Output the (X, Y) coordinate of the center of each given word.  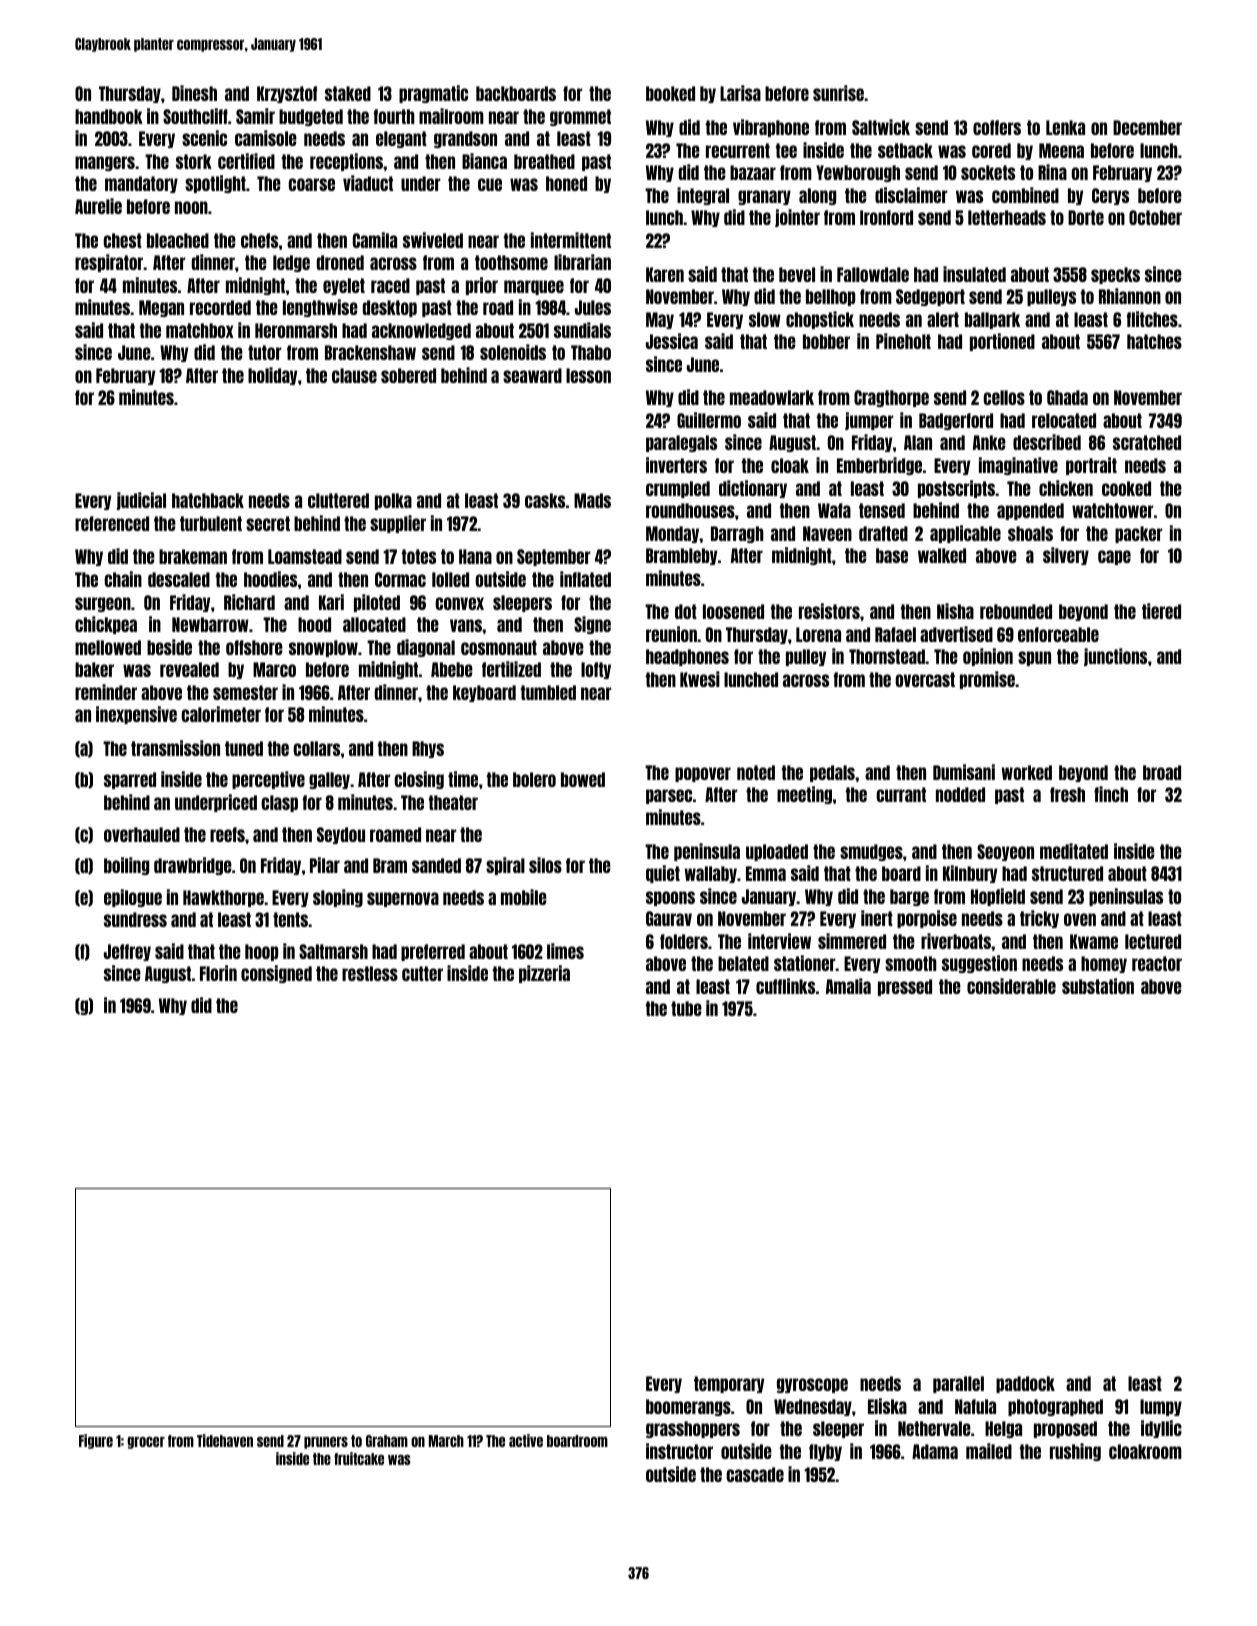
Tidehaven (225, 1440)
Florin (218, 973)
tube (686, 1008)
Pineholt (903, 341)
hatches (1154, 341)
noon (191, 207)
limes (565, 951)
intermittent (571, 240)
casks (545, 500)
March (446, 1441)
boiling (126, 866)
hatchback (208, 500)
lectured (1153, 941)
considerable (1011, 986)
